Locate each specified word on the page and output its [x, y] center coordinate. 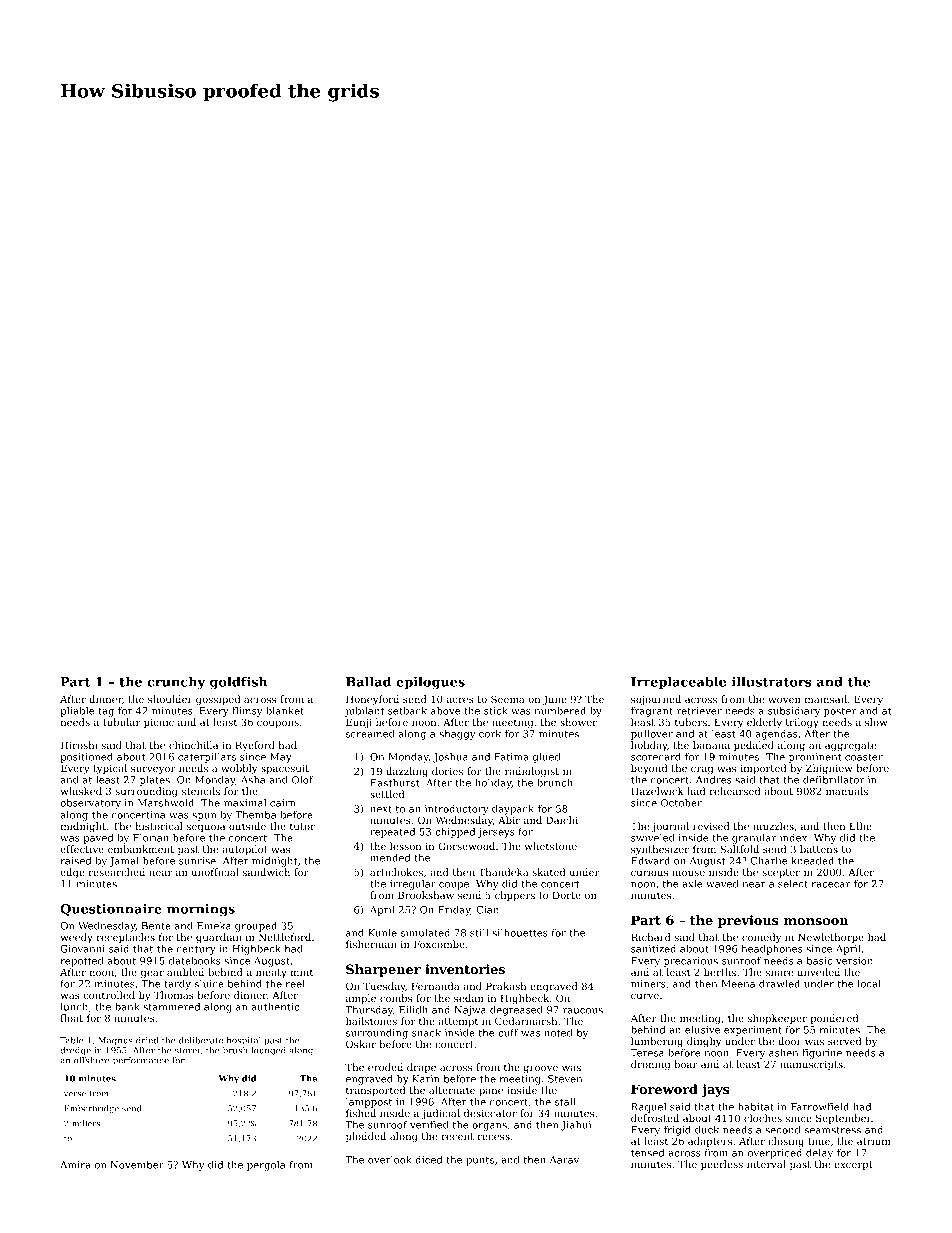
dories [447, 771]
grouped [256, 927]
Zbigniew [829, 769]
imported [763, 769]
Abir [509, 820]
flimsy [247, 712]
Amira [75, 1165]
